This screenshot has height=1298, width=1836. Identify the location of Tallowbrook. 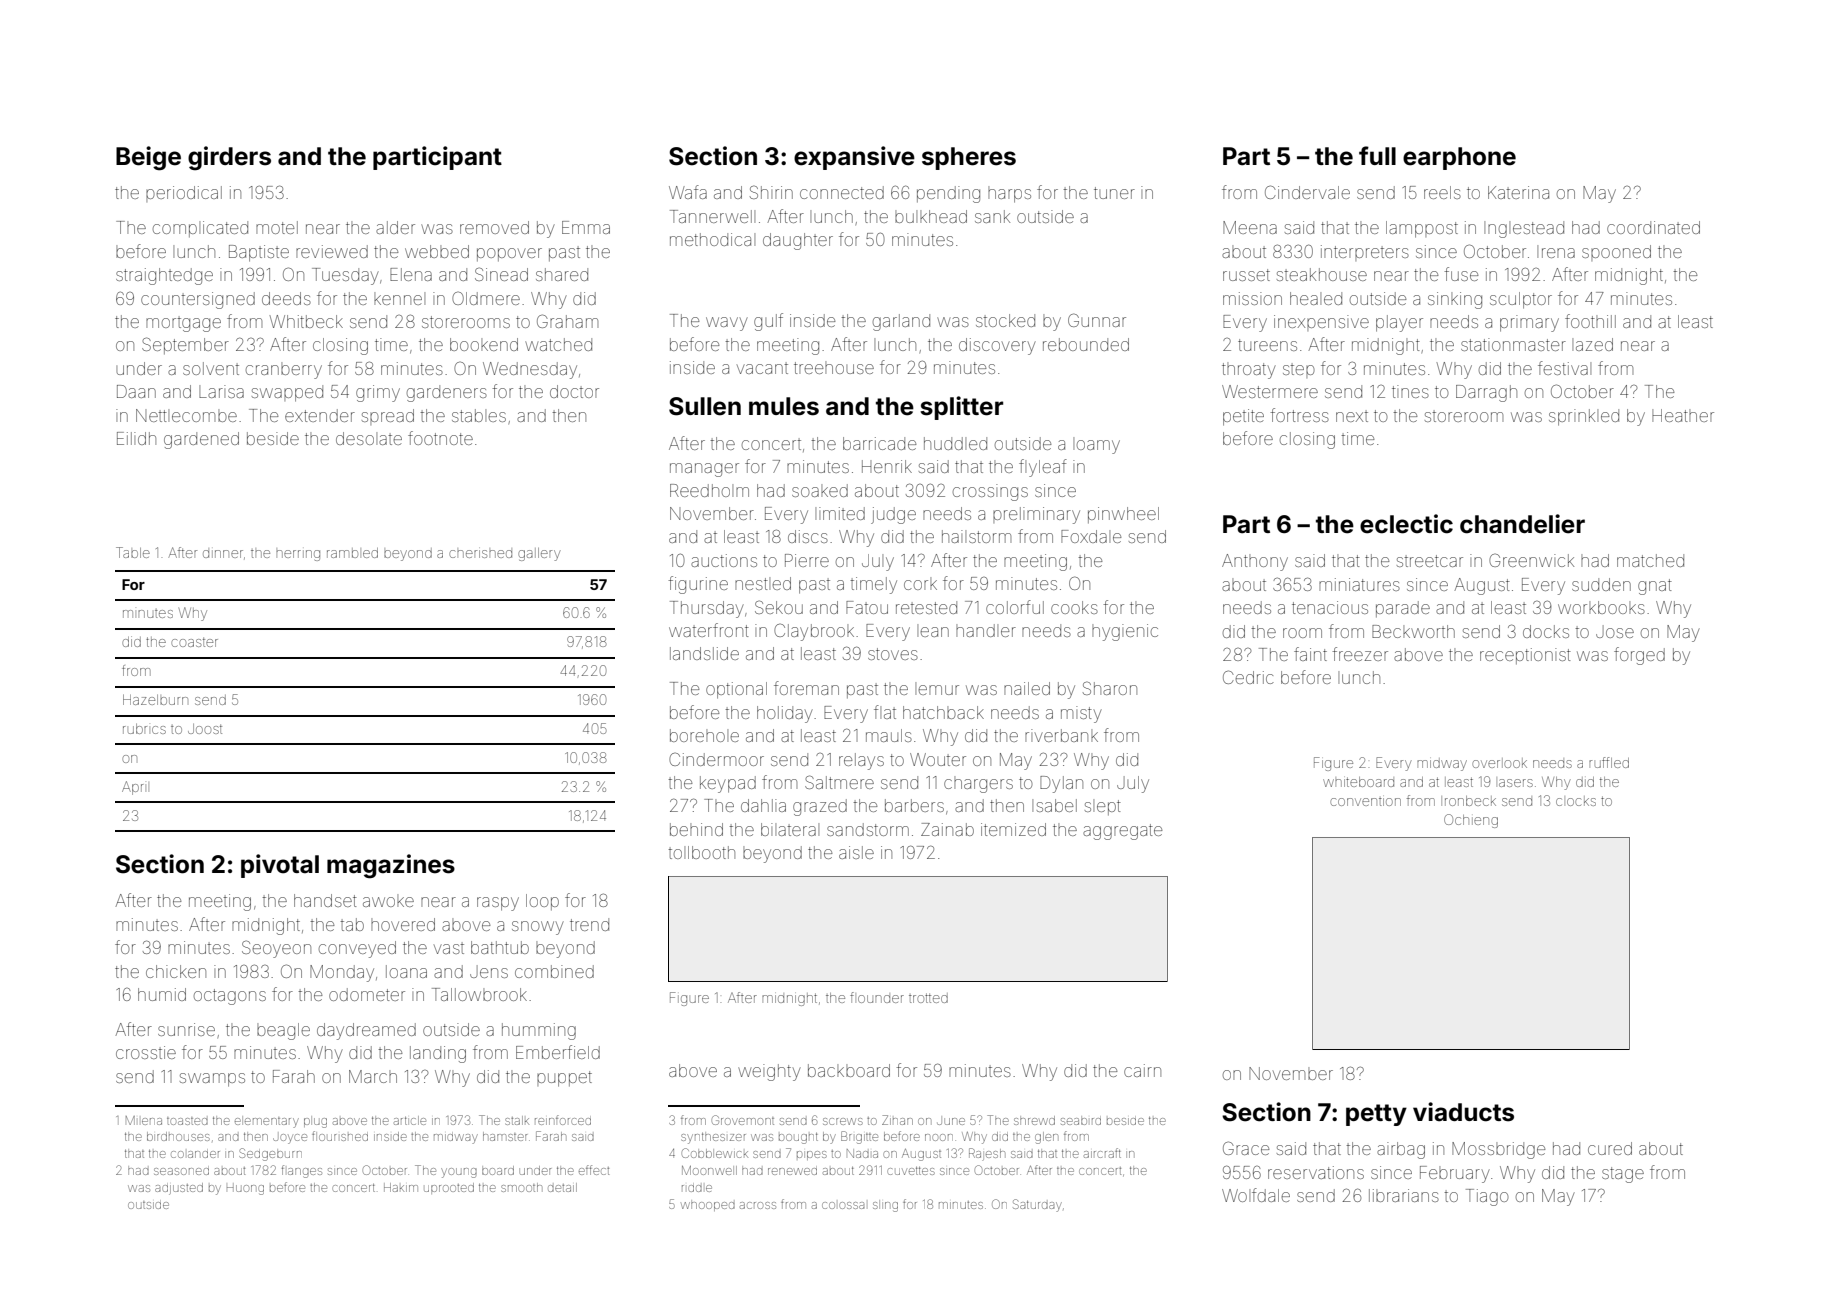
(479, 994).
